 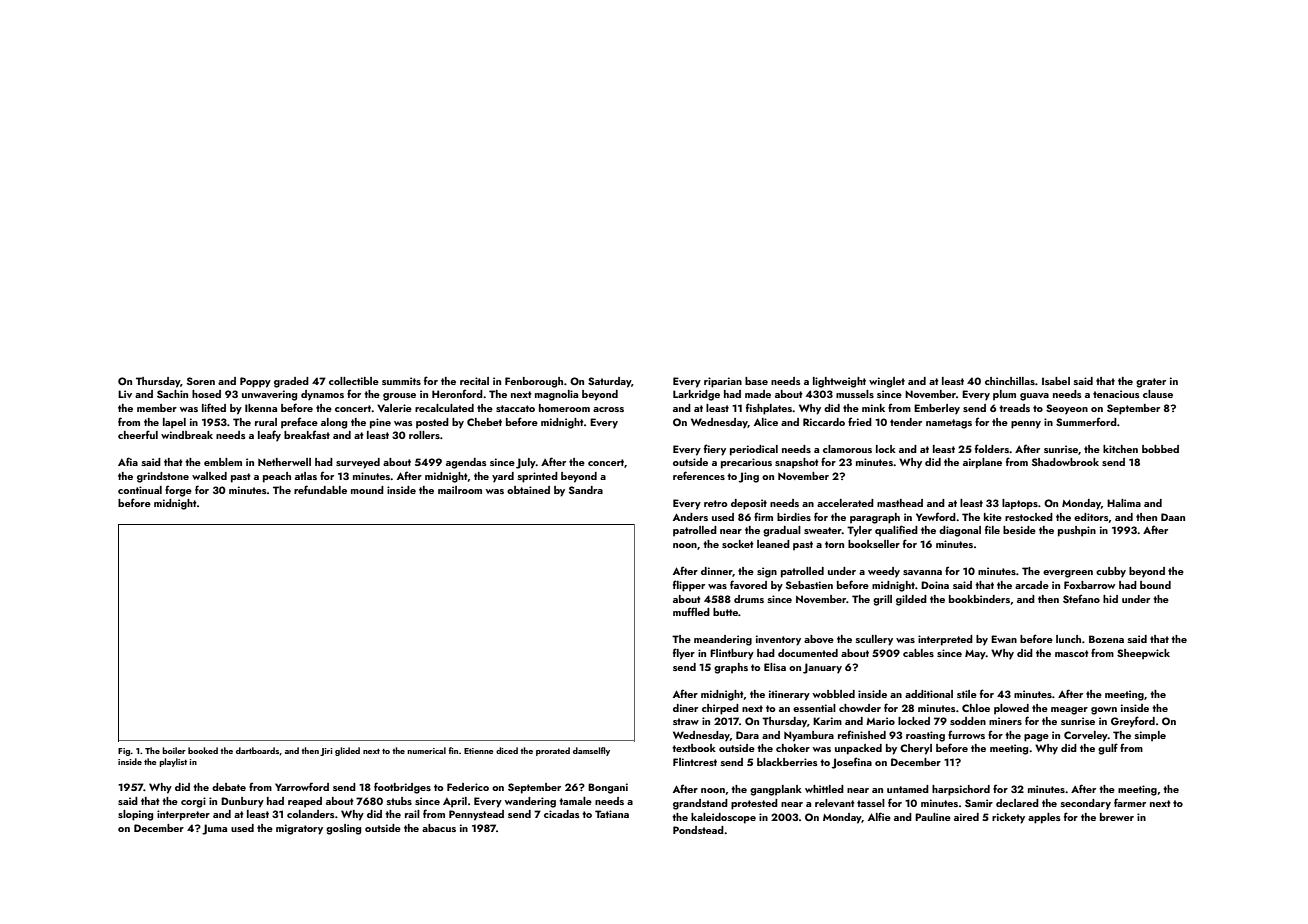 What do you see at coordinates (685, 708) in the screenshot?
I see `diner` at bounding box center [685, 708].
